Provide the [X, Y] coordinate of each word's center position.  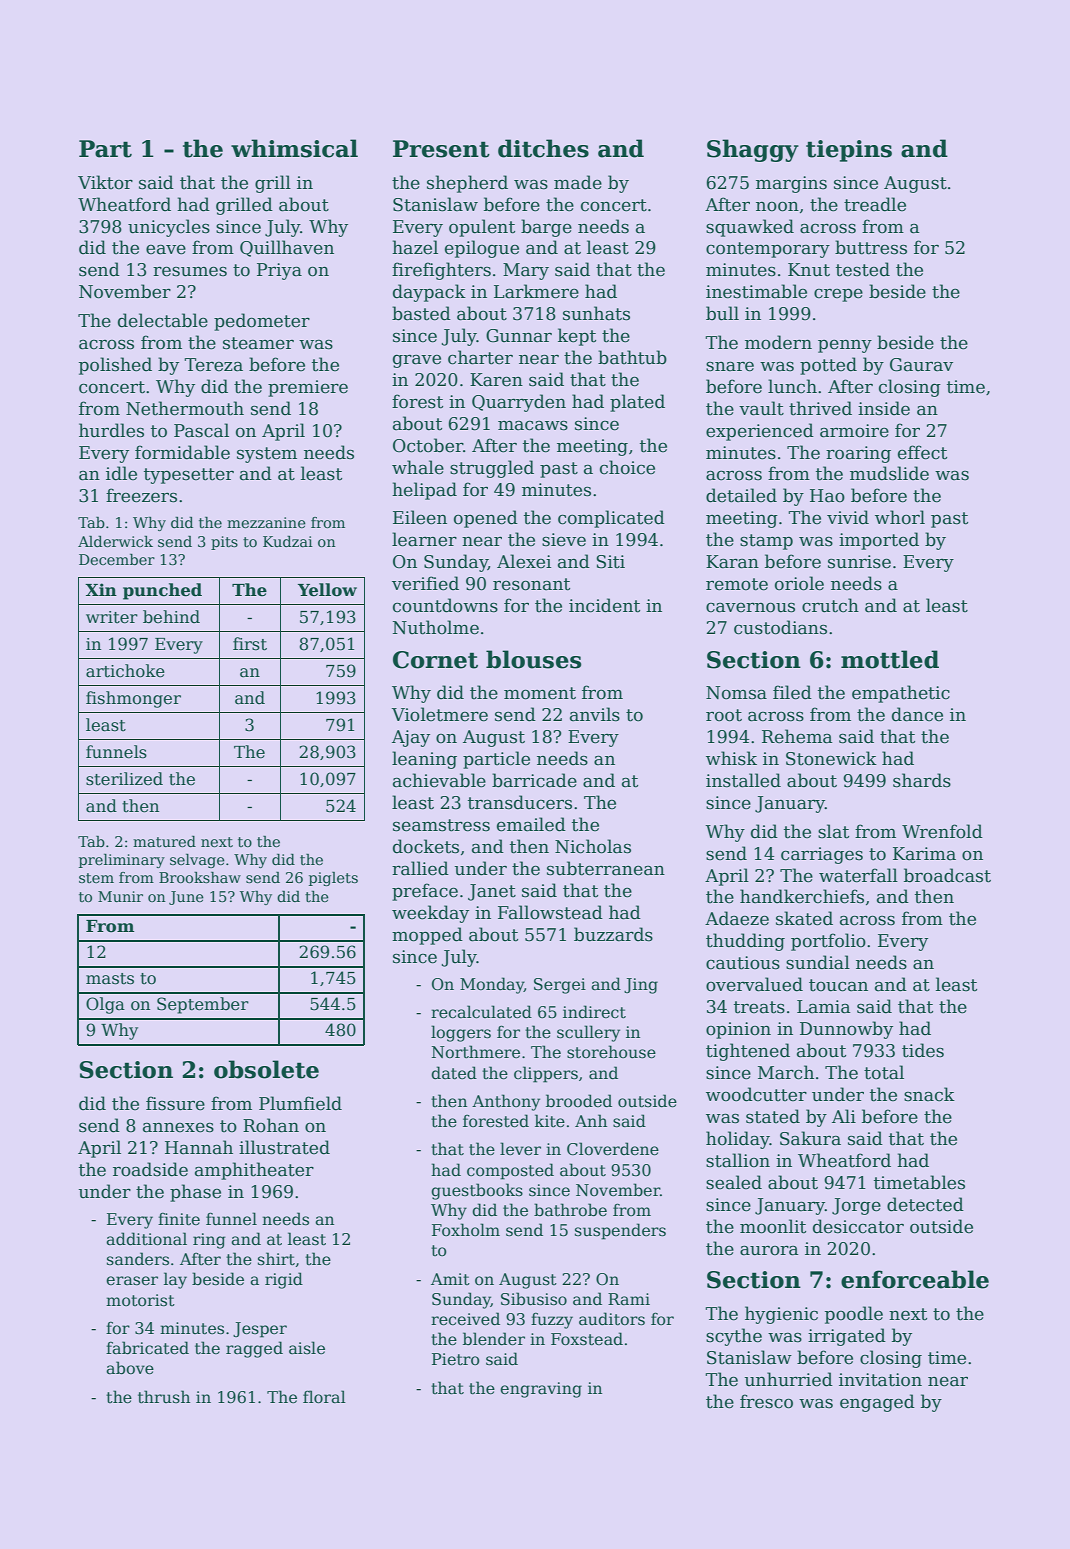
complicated [611, 519]
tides [923, 1050]
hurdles [111, 430]
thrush [164, 1397]
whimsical [294, 148]
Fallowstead [550, 912]
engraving [541, 1390]
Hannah [199, 1147]
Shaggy [753, 150]
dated [454, 1073]
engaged [877, 1403]
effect [922, 452]
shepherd [467, 184]
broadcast [947, 875]
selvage [197, 861]
